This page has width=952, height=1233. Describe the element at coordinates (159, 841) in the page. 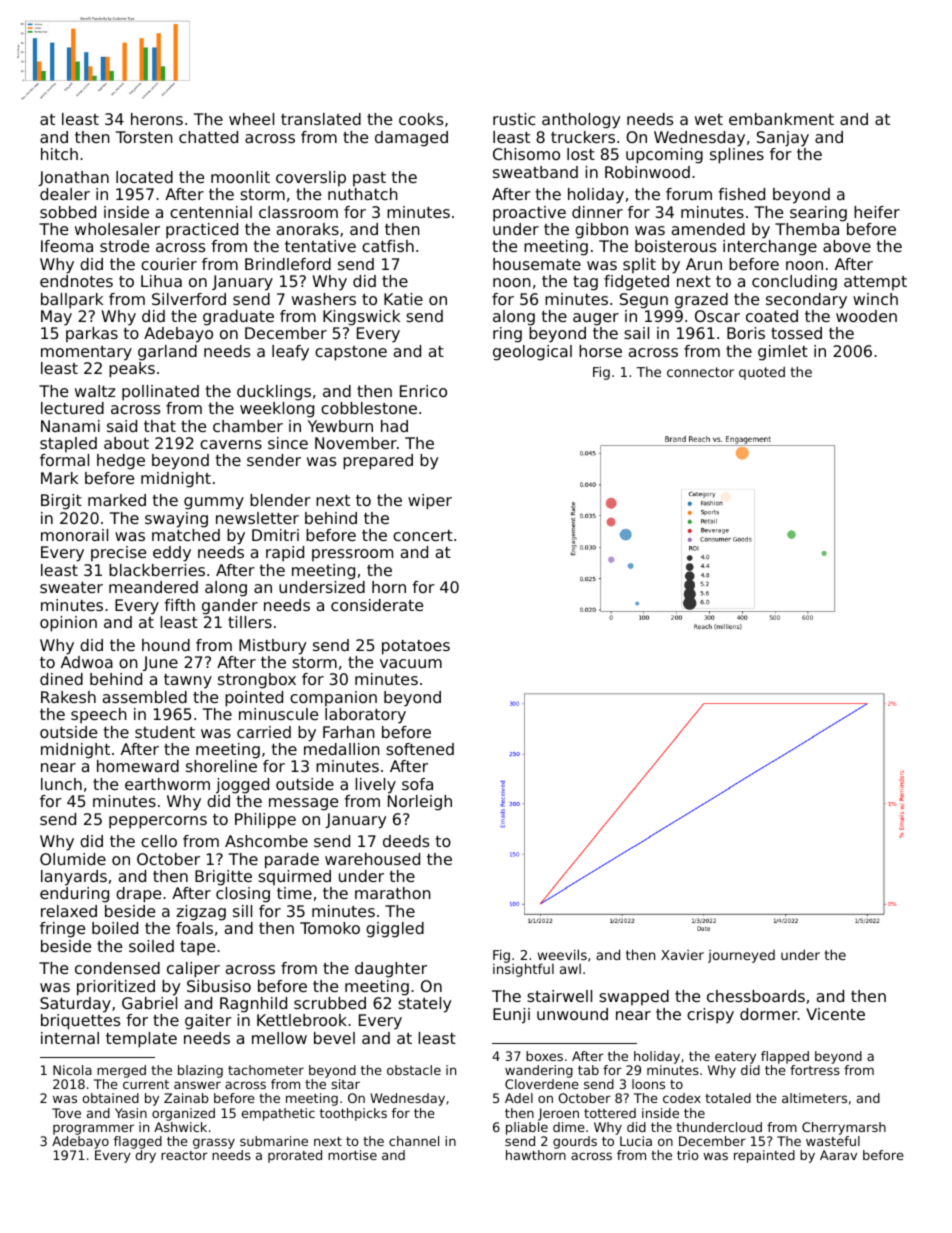

I see `cello` at that location.
